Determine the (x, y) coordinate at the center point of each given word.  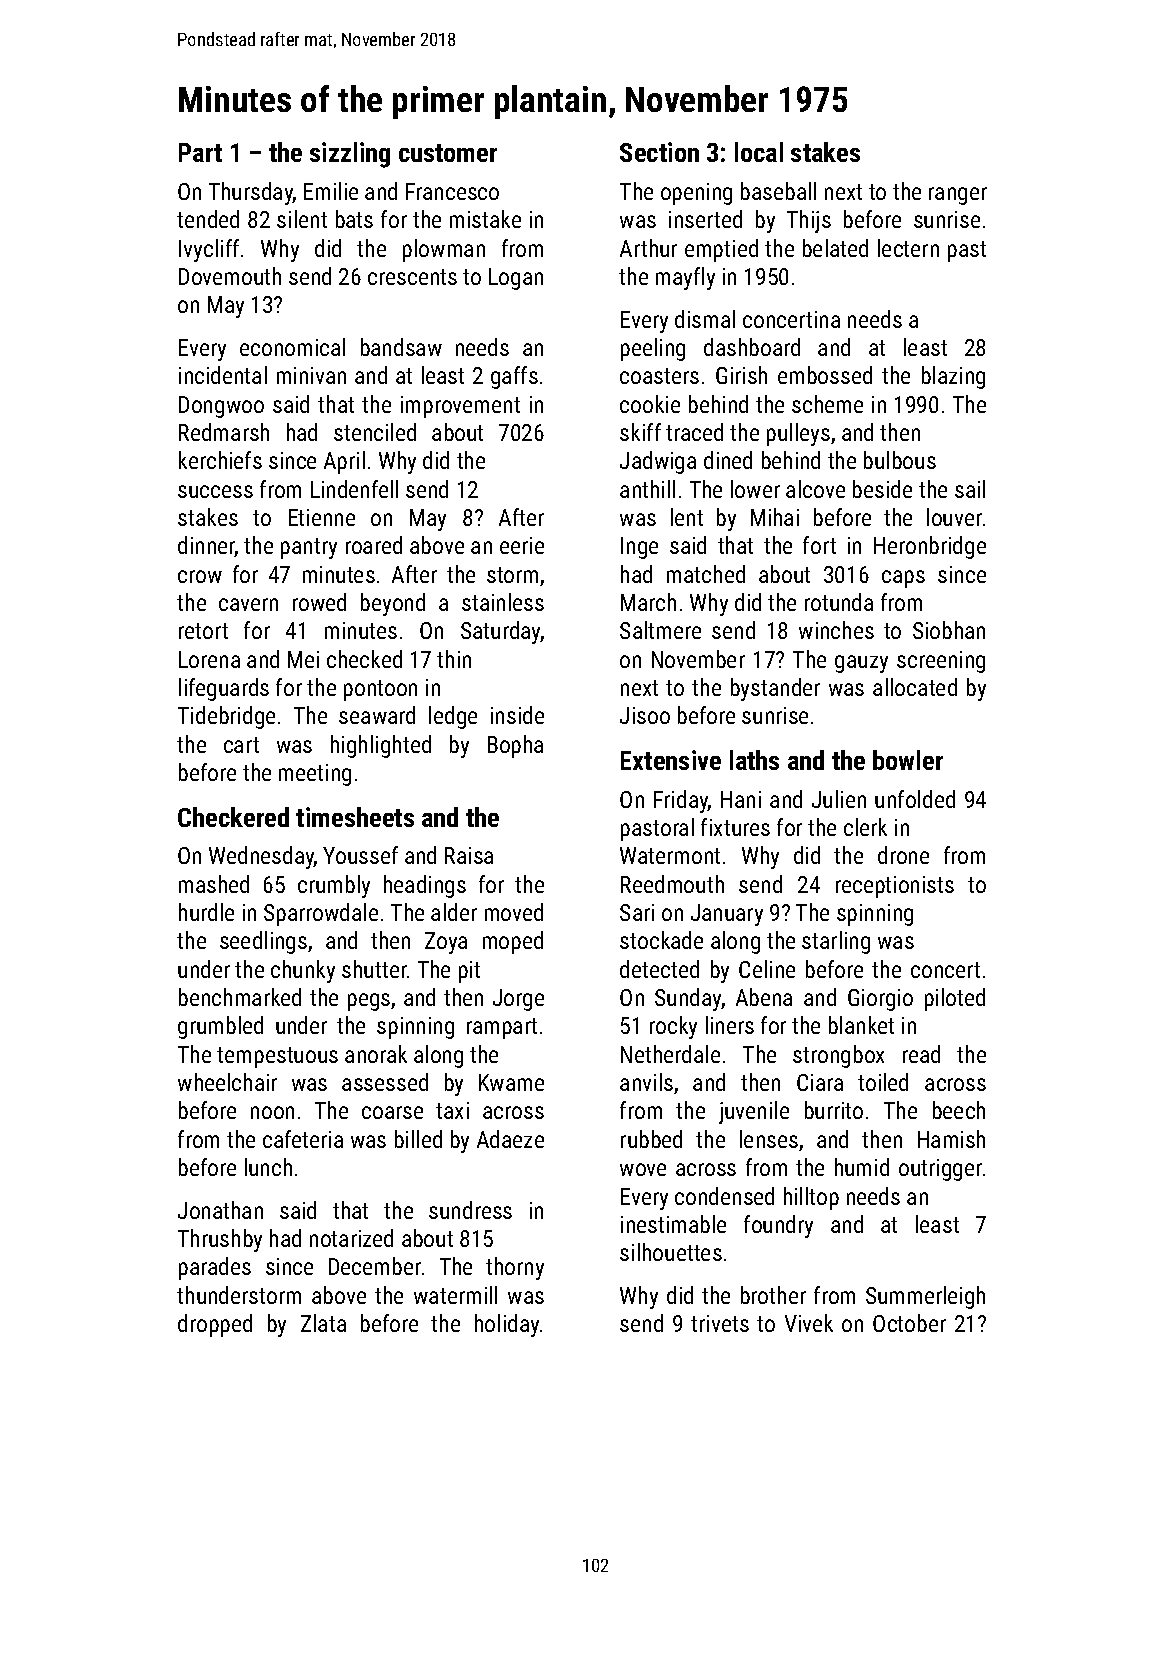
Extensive (671, 760)
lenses (769, 1139)
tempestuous (277, 1057)
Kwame (511, 1082)
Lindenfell (354, 489)
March (648, 602)
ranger (958, 196)
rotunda (839, 602)
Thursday (251, 193)
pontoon (380, 690)
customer (448, 153)
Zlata (323, 1323)
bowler (908, 760)
